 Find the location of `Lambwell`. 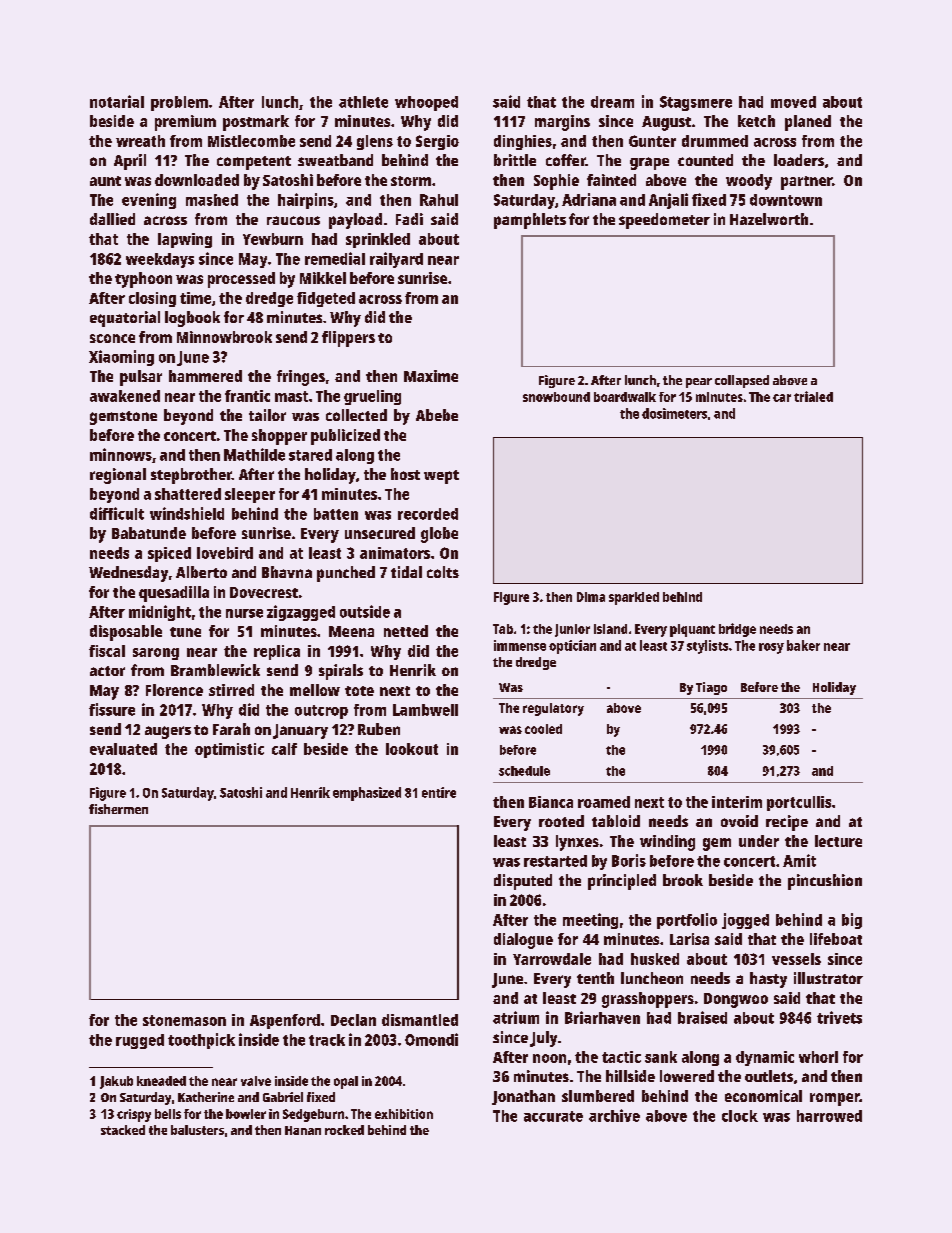

Lambwell is located at coordinates (425, 710).
